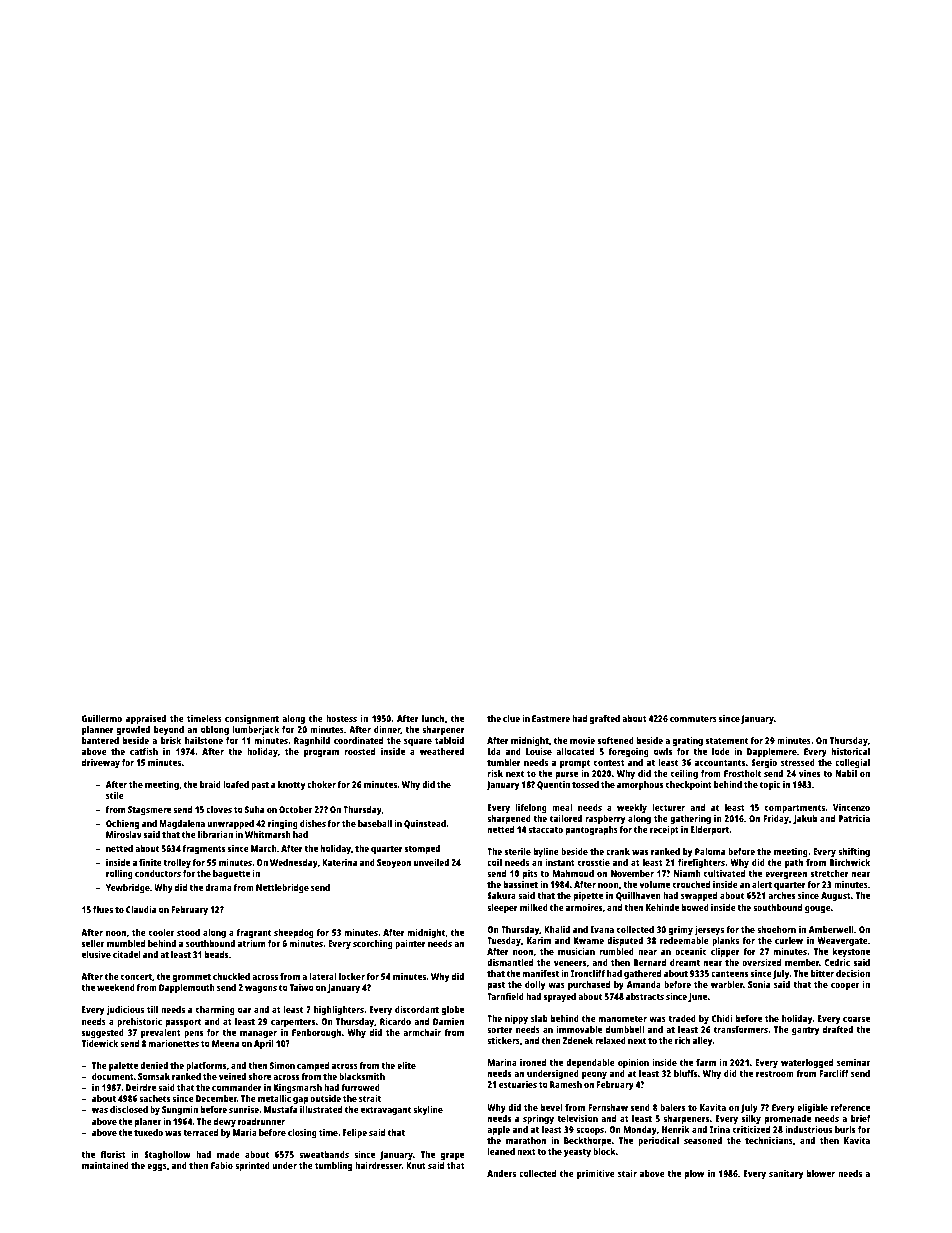 The height and width of the screenshot is (1233, 952). Describe the element at coordinates (662, 907) in the screenshot. I see `Kehinde` at that location.
